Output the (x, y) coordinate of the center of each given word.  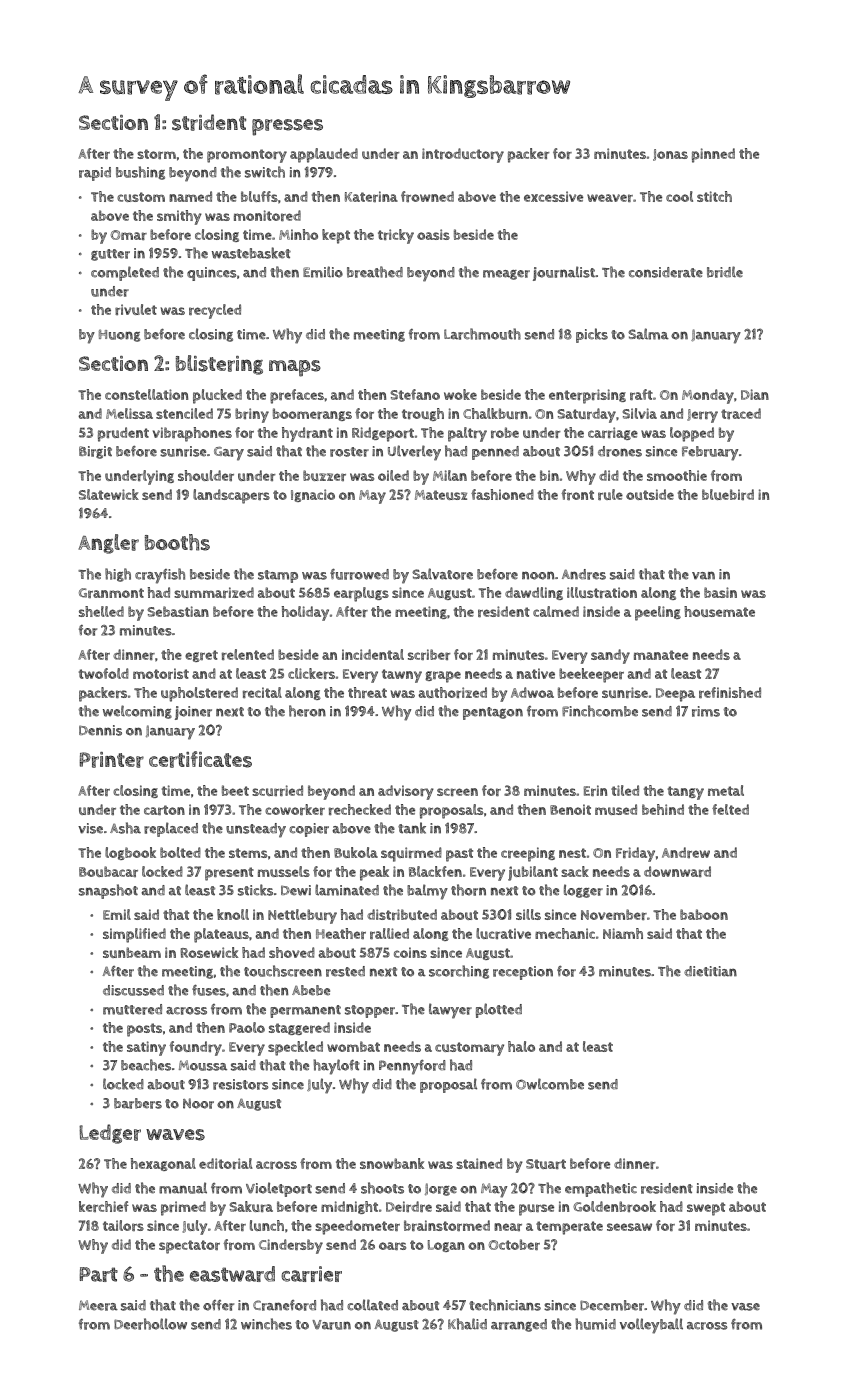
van (703, 575)
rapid (95, 174)
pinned (713, 155)
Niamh (623, 933)
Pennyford (412, 1067)
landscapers (231, 496)
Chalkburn (495, 413)
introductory (463, 155)
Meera (98, 1305)
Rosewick (209, 952)
